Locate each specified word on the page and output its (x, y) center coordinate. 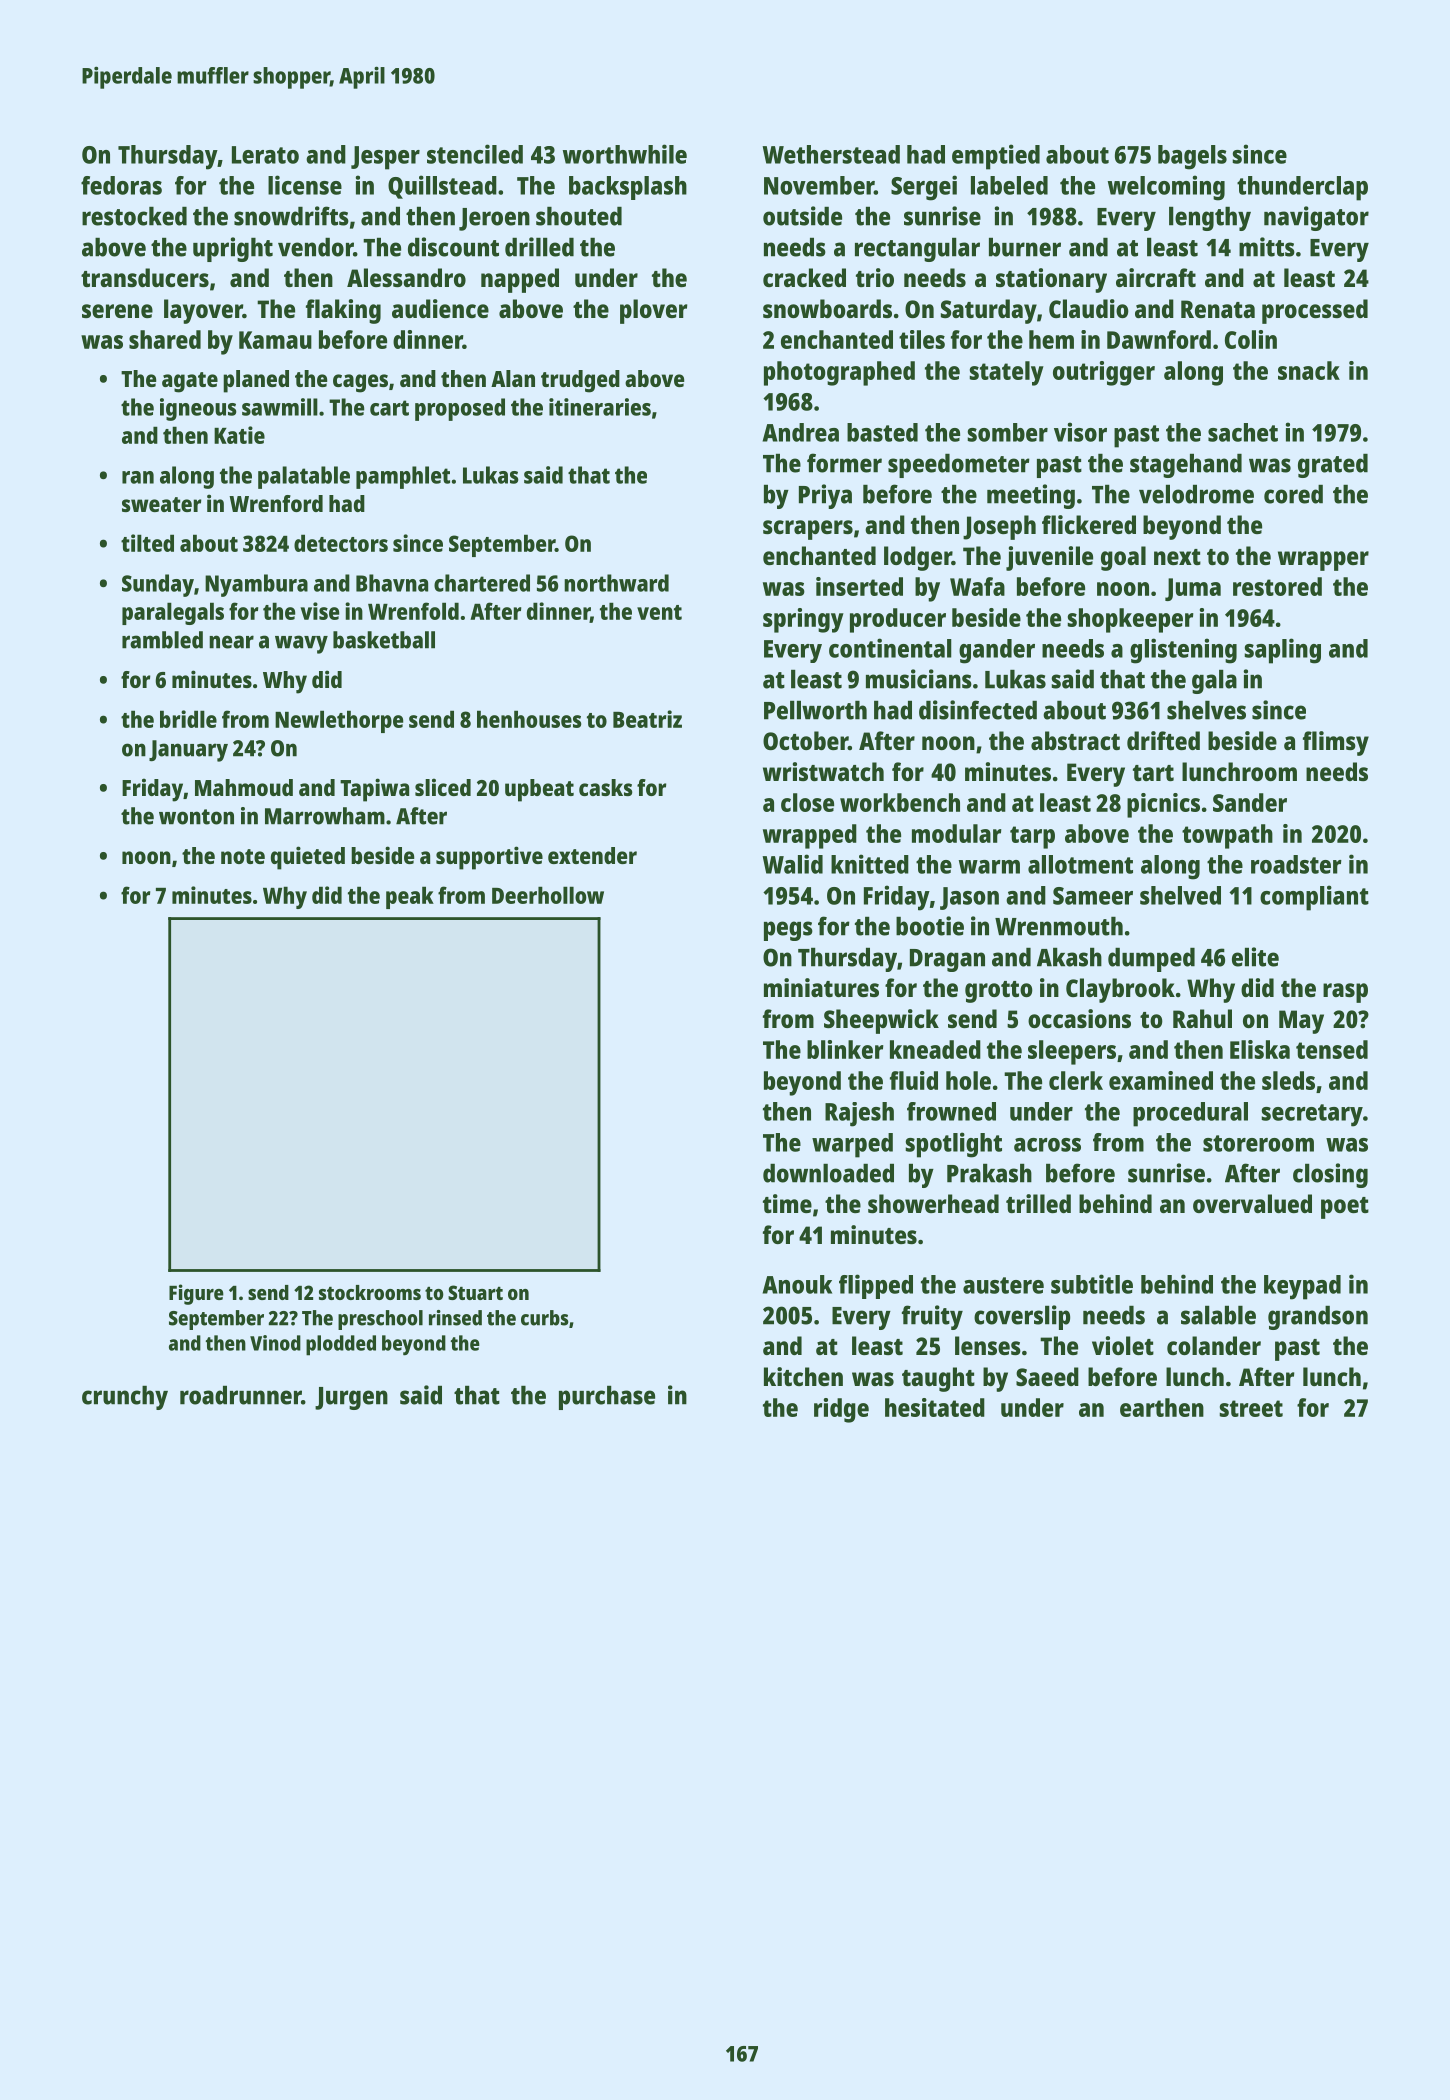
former (844, 463)
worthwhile (625, 154)
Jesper (385, 158)
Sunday (158, 585)
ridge (841, 1410)
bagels (1192, 157)
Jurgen (351, 1398)
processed (1315, 311)
